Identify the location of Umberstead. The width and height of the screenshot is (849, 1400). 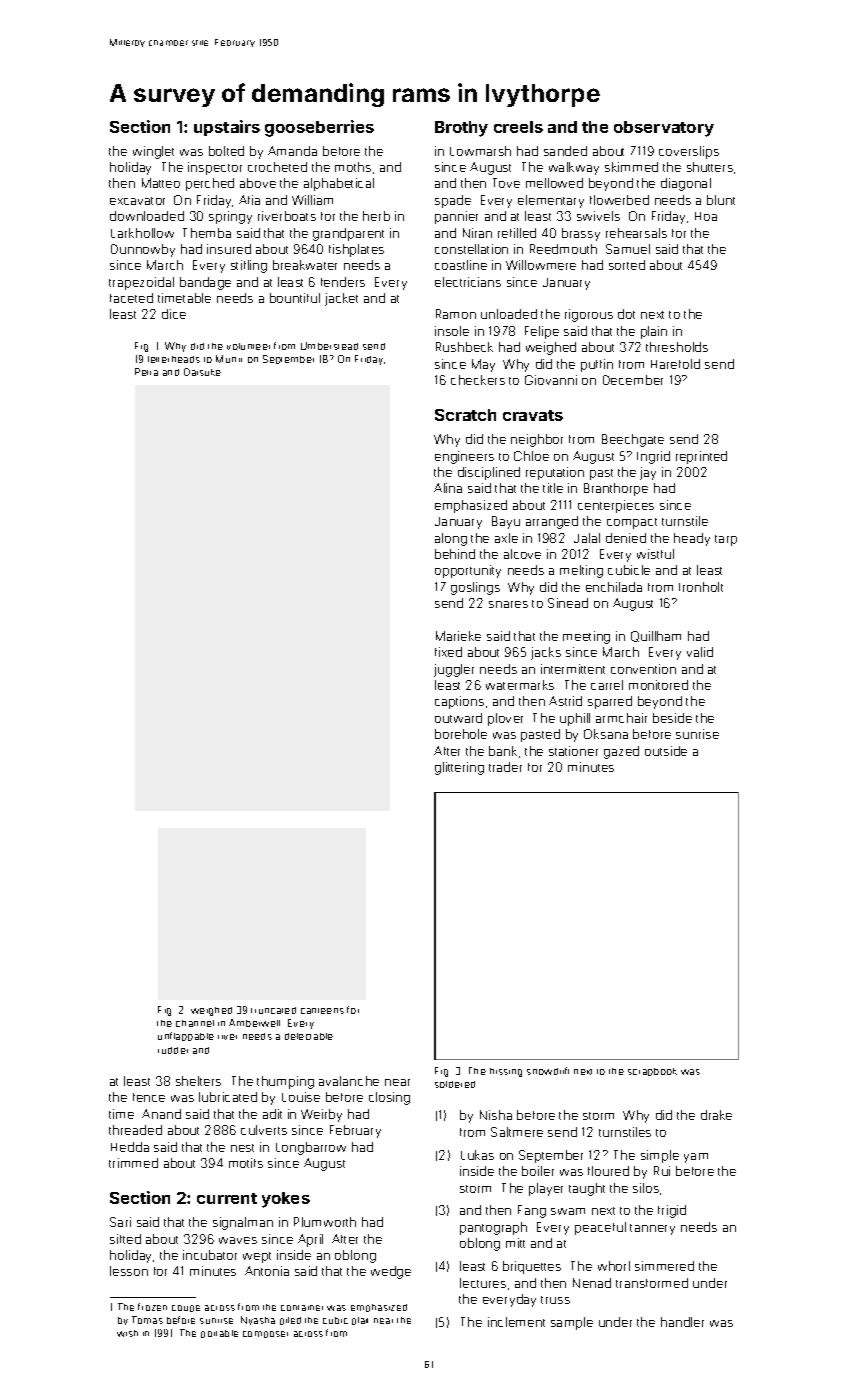
(329, 346).
